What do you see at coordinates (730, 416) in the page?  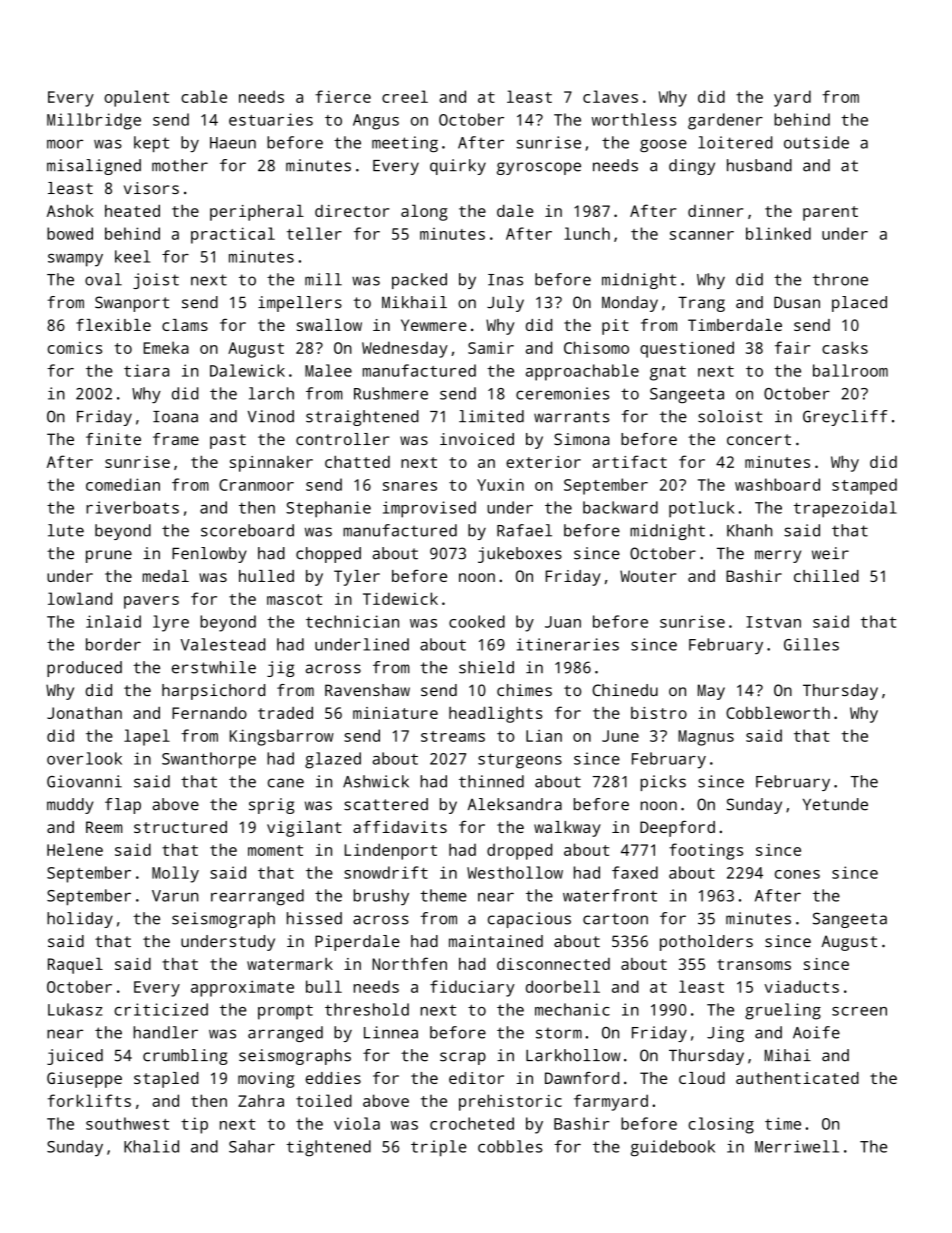 I see `soloist` at bounding box center [730, 416].
